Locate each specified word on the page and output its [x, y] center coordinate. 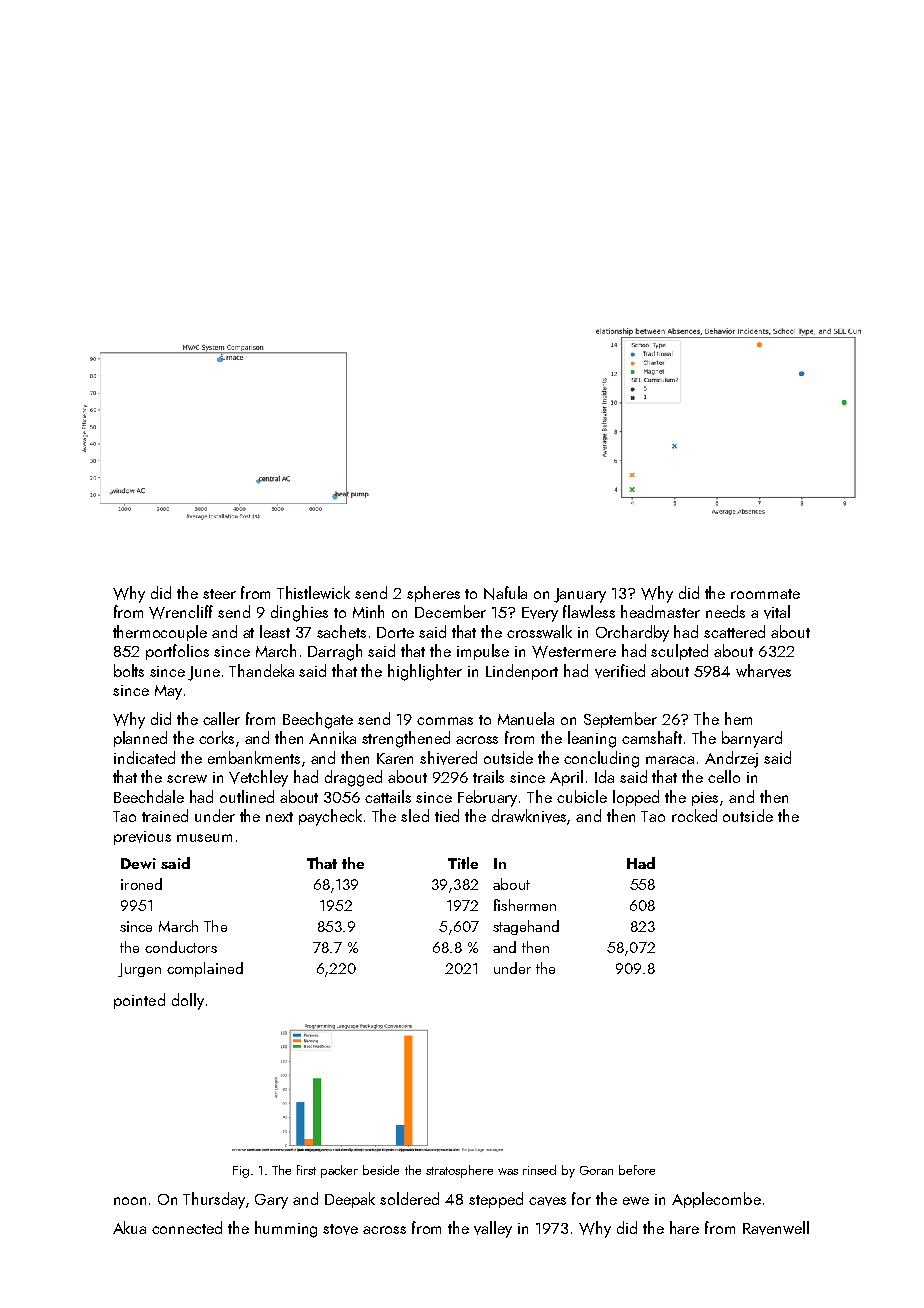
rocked [694, 815]
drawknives [530, 817]
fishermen [525, 905]
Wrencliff [181, 612]
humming [286, 1229]
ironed [141, 884]
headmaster [660, 611]
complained [205, 969]
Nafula [505, 593]
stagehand [526, 927]
